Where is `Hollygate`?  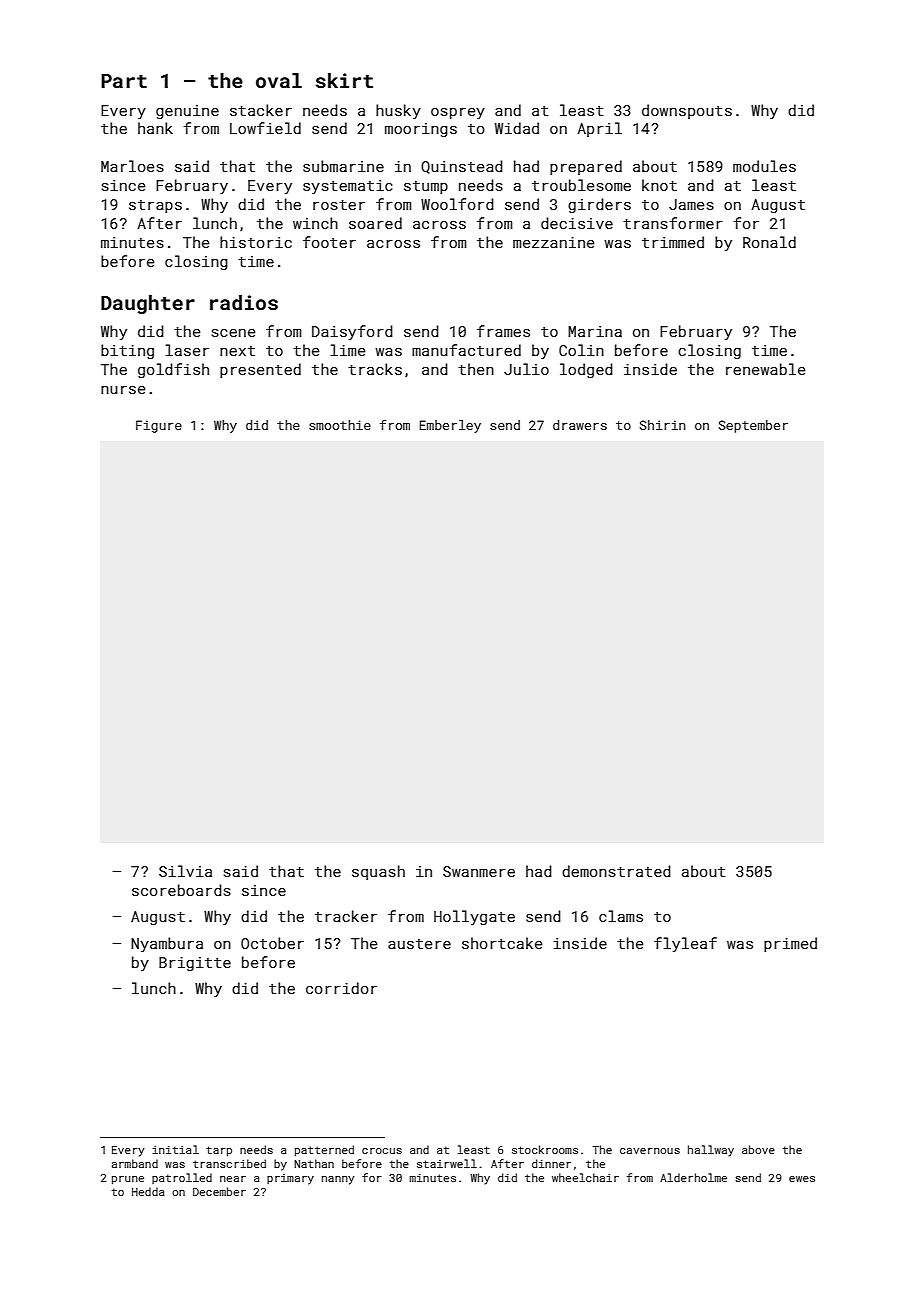
Hollygate is located at coordinates (474, 917).
